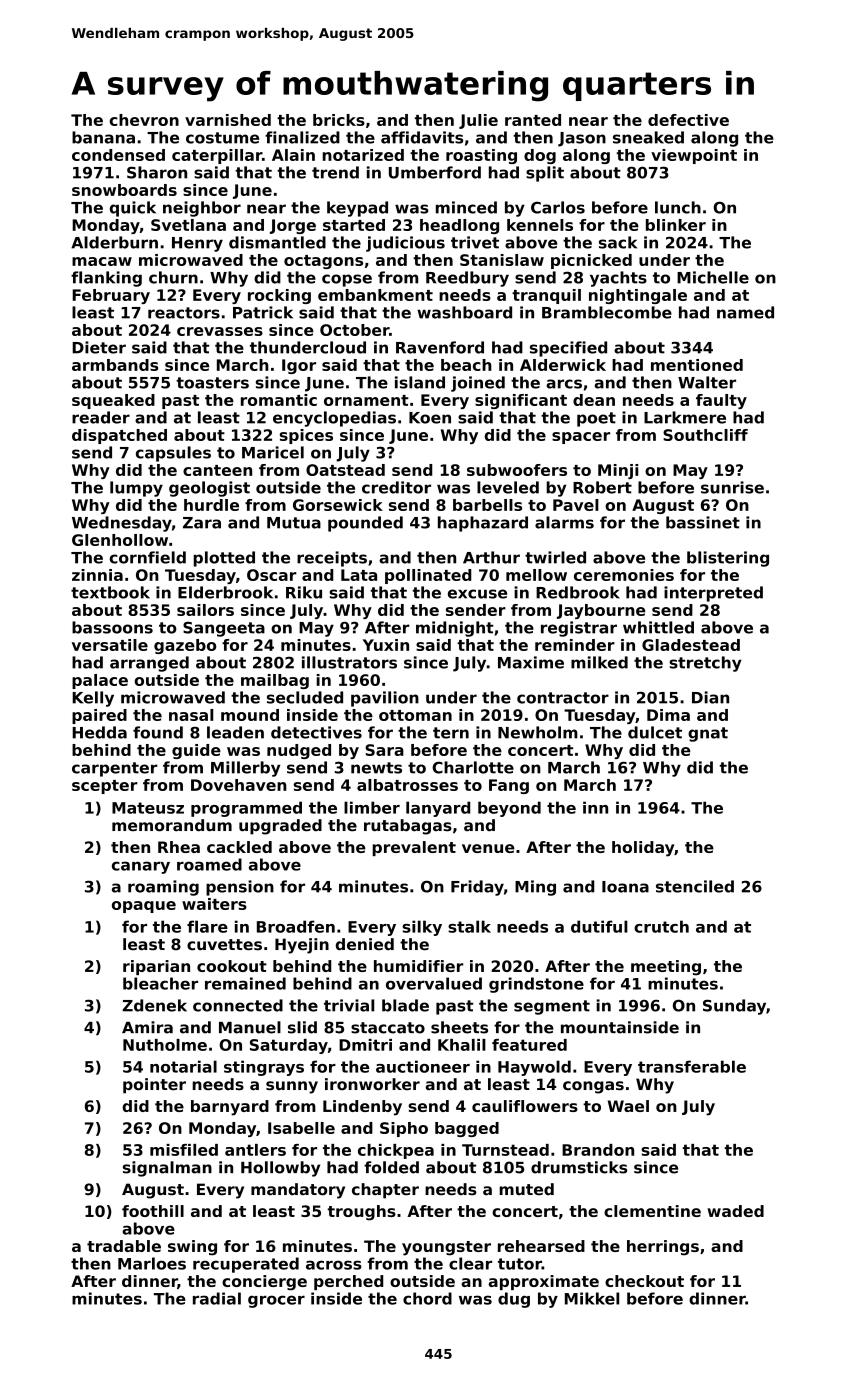 The image size is (849, 1400). I want to click on snowboards, so click(124, 190).
